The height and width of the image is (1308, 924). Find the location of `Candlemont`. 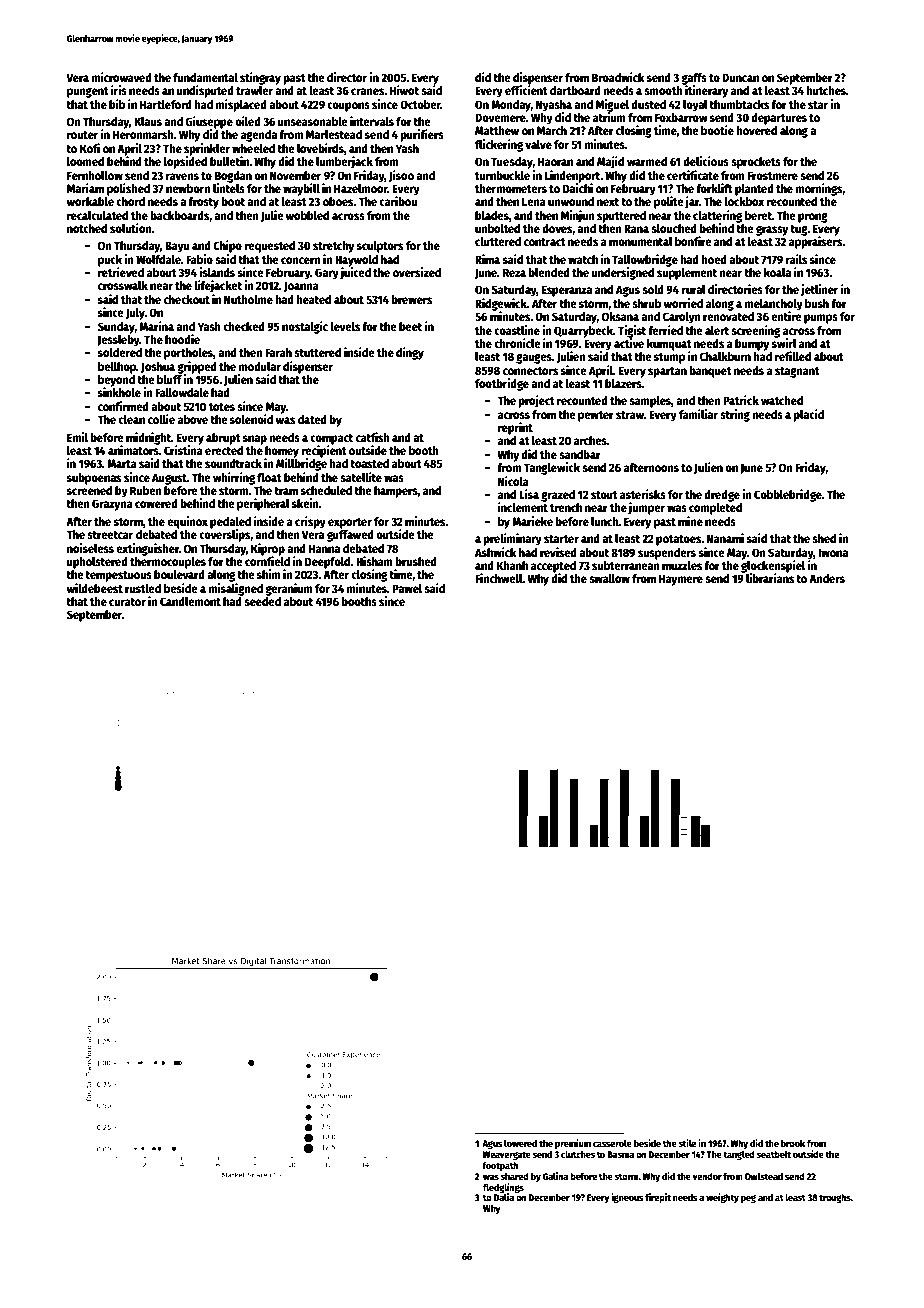

Candlemont is located at coordinates (190, 601).
